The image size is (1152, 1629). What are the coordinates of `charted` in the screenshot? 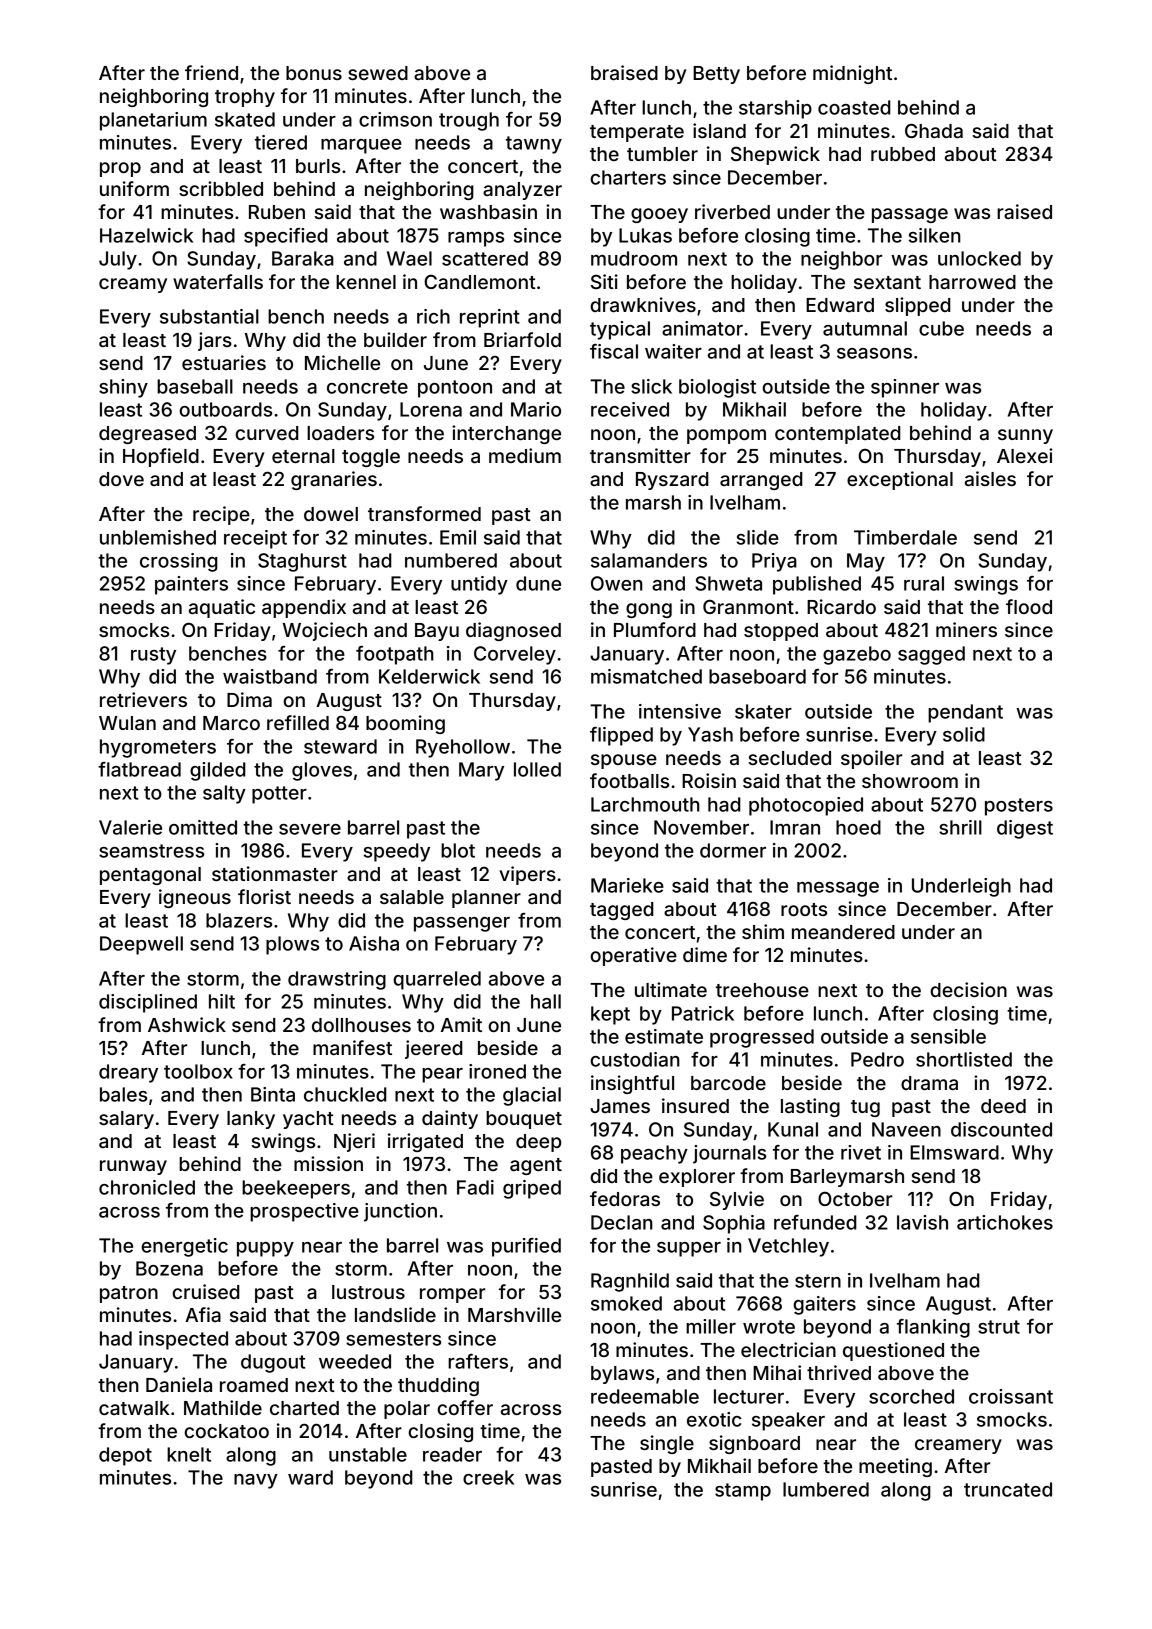 It's located at (304, 1408).
